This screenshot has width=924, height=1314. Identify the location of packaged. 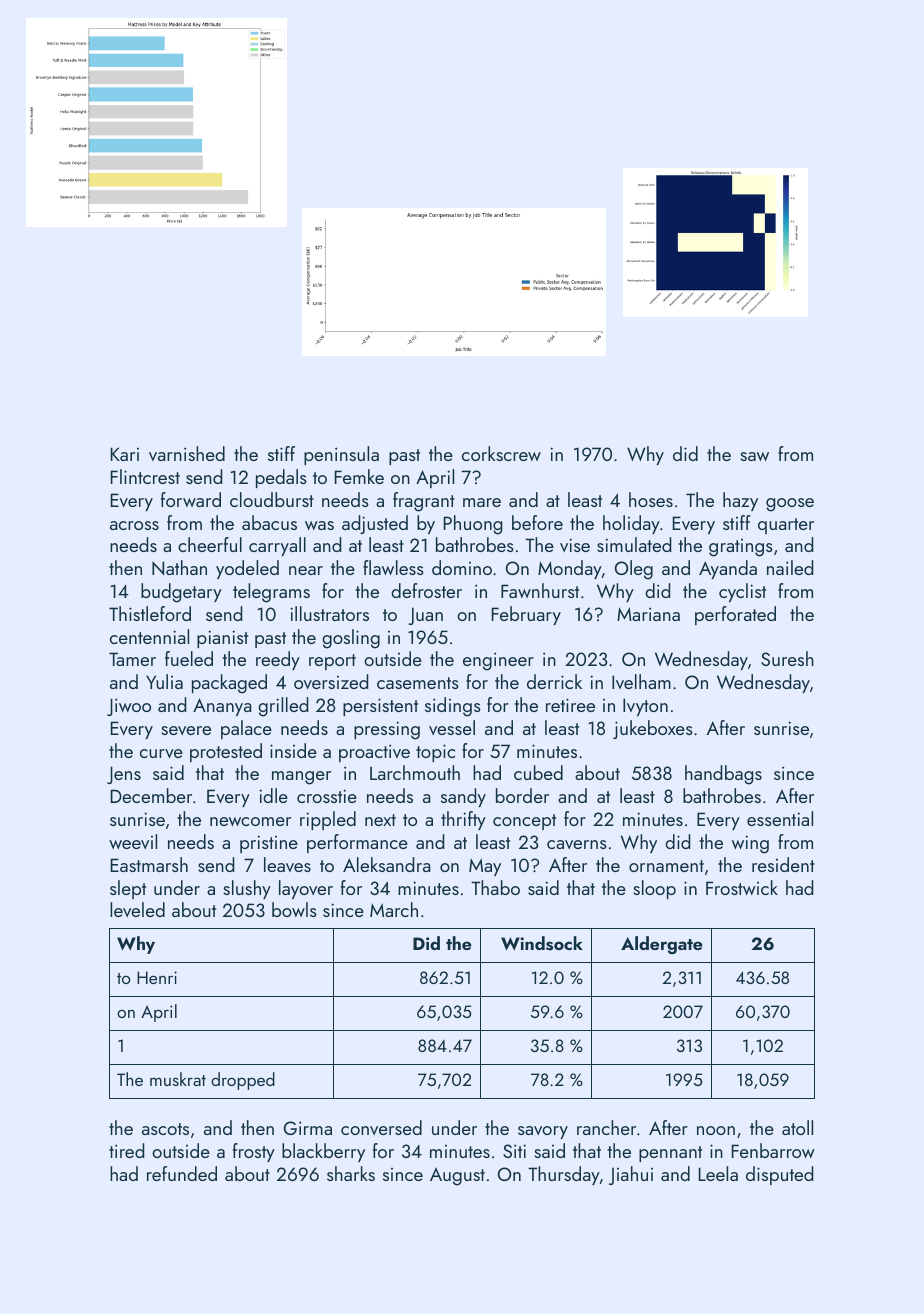
(229, 684).
